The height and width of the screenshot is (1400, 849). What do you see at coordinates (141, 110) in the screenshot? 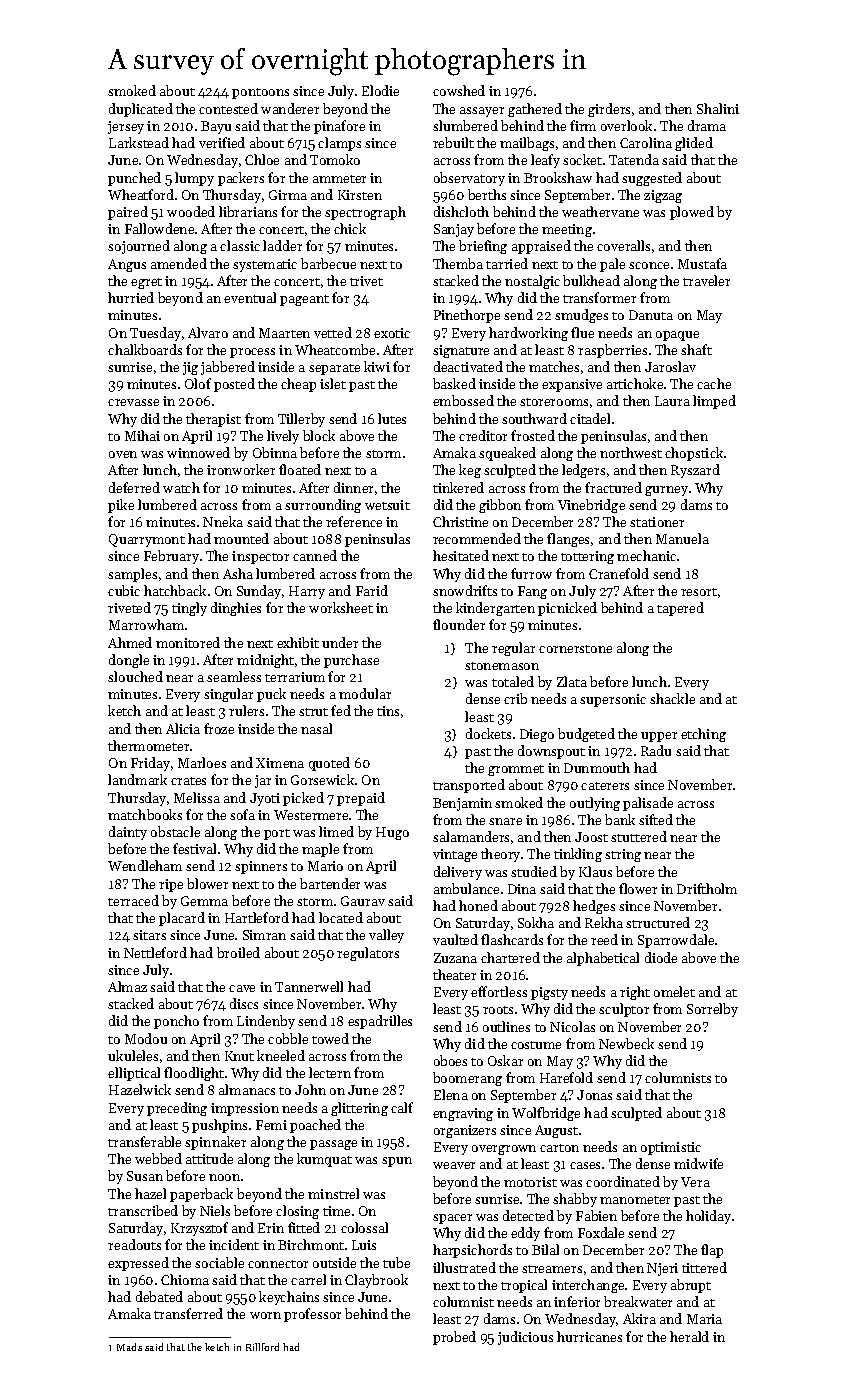
I see `duplicated` at bounding box center [141, 110].
